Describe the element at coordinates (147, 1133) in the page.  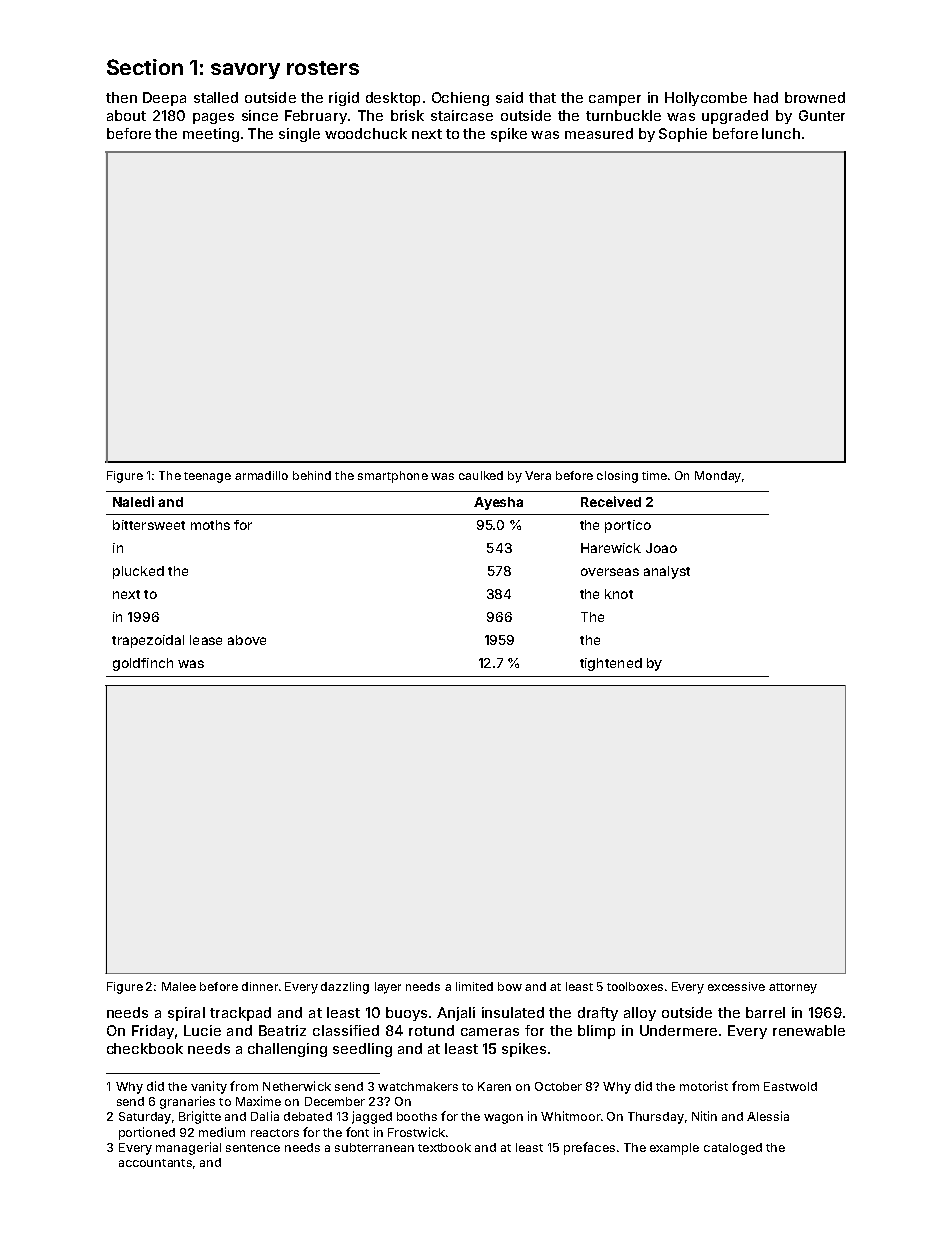
I see `portioned` at that location.
